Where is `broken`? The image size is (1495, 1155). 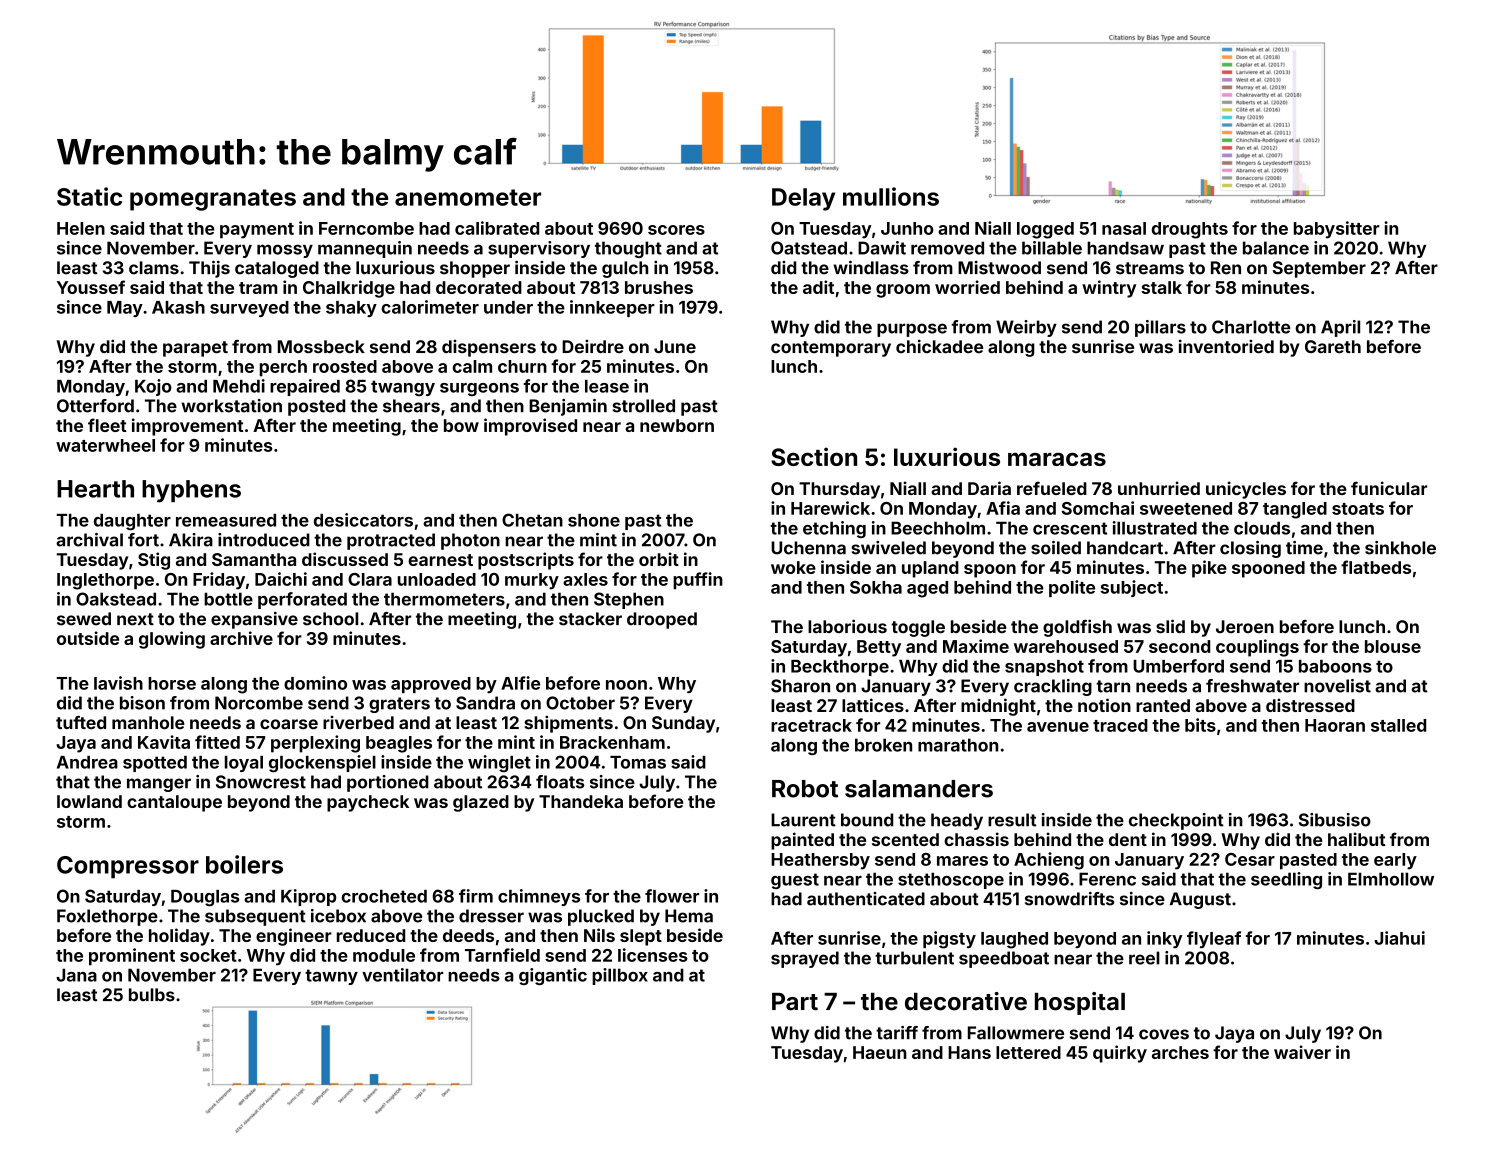 broken is located at coordinates (883, 745).
